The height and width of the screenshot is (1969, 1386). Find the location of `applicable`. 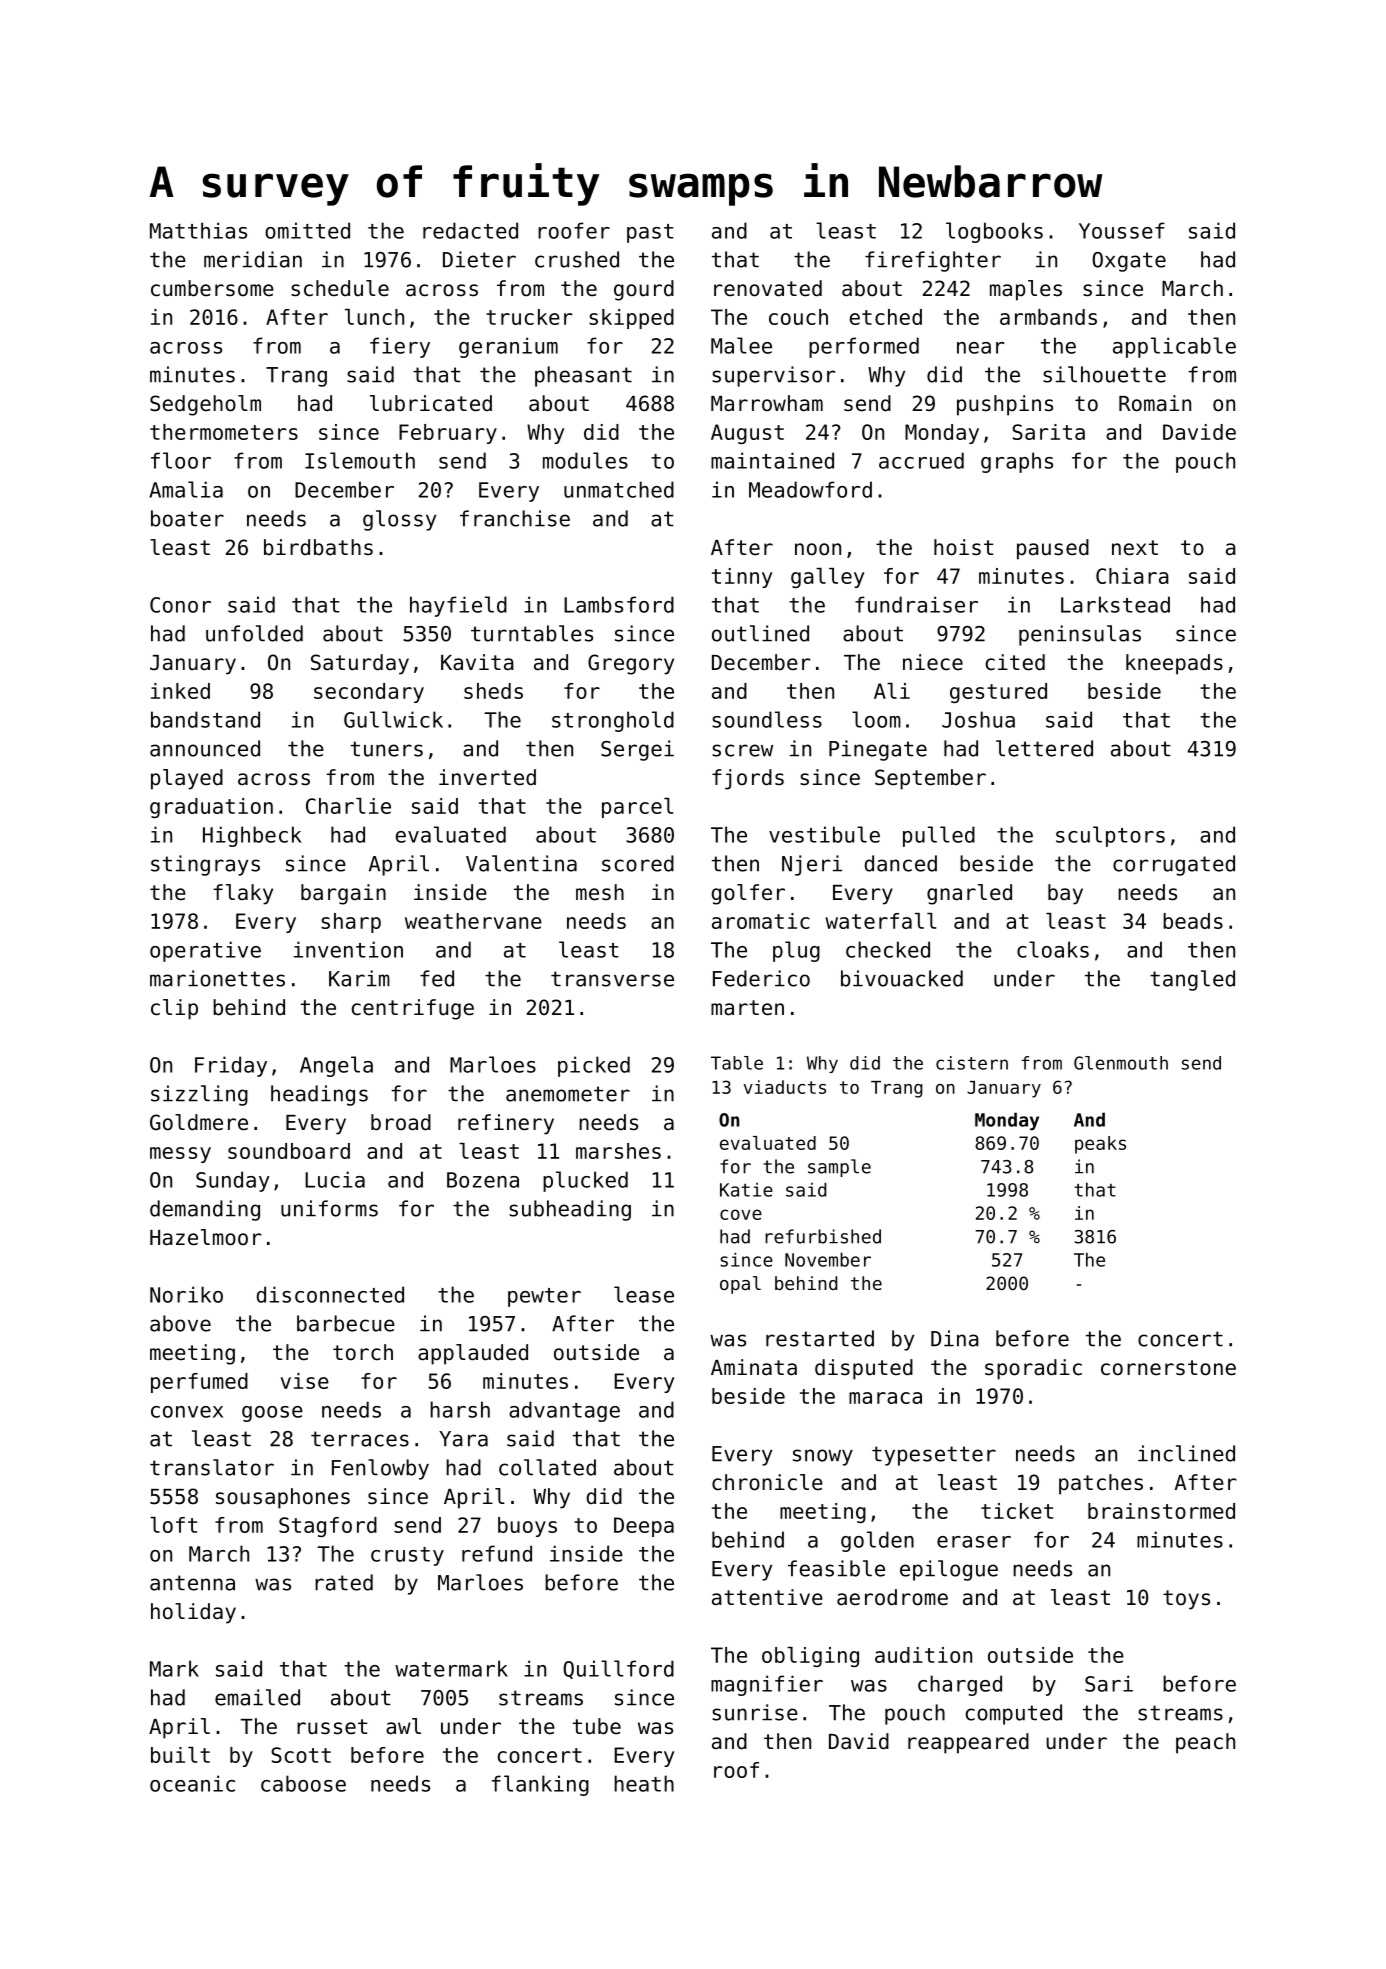

applicable is located at coordinates (1174, 347).
